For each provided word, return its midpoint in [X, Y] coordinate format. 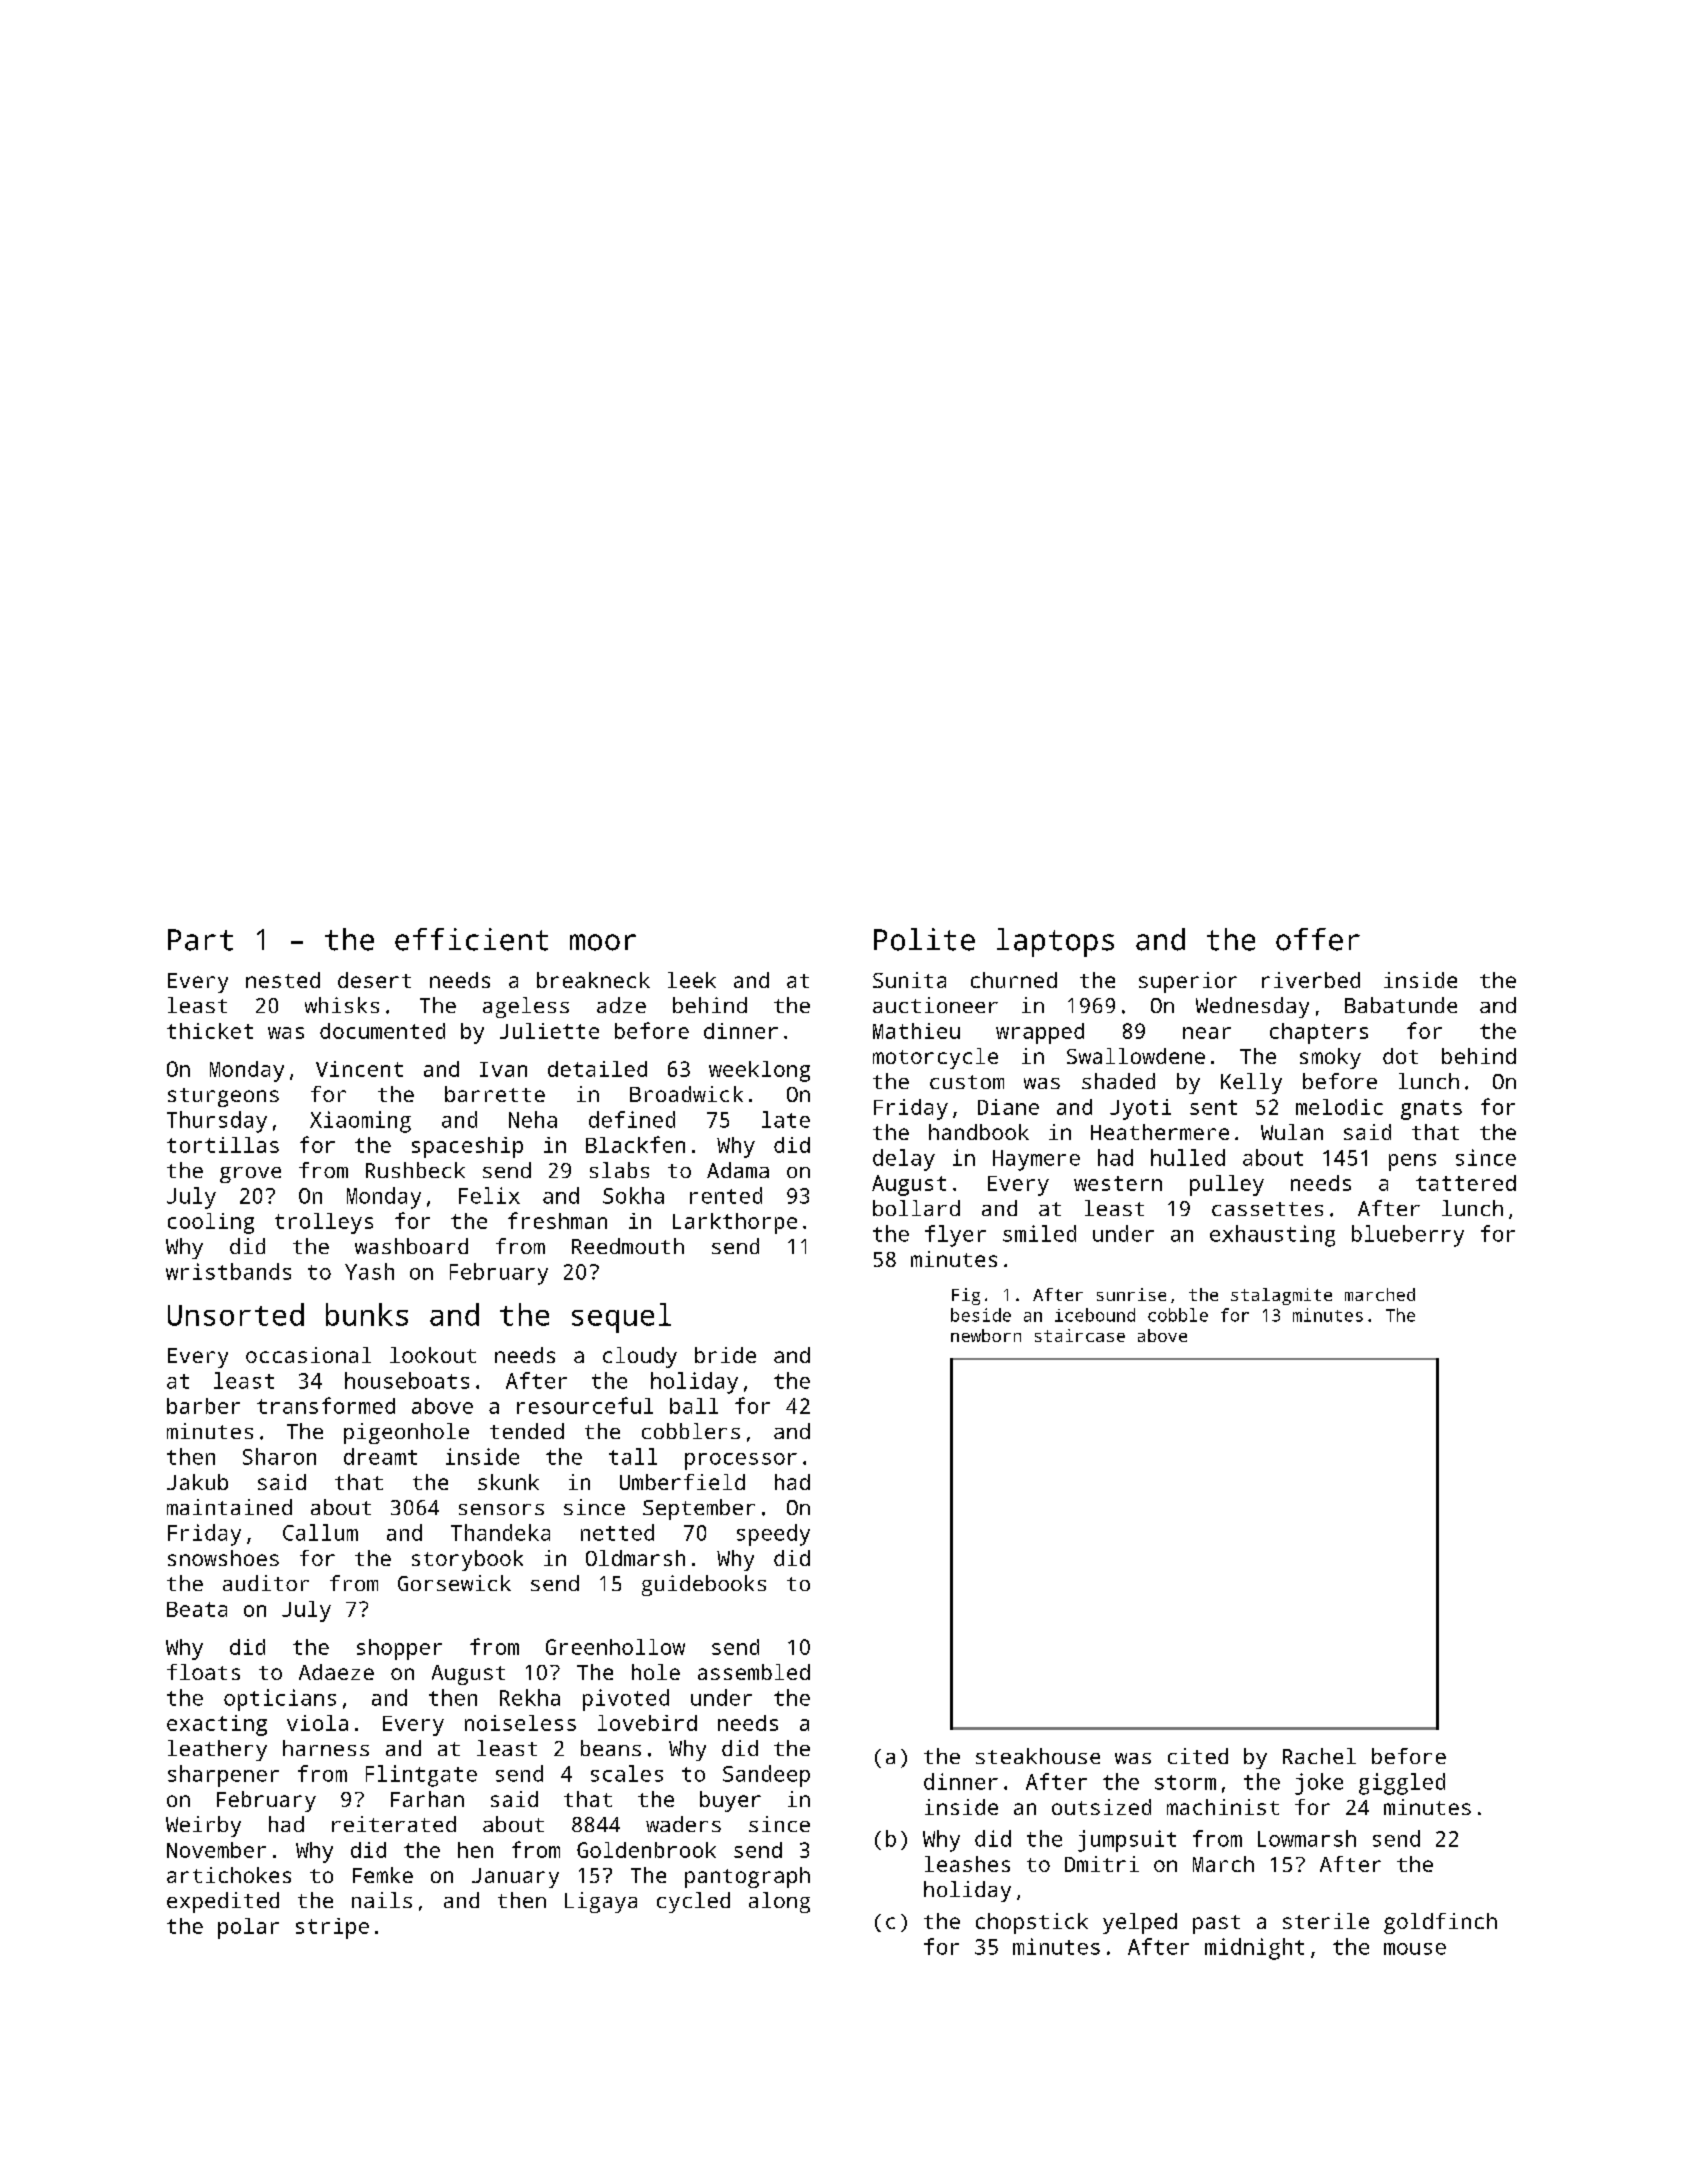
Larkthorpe [735, 1223]
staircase [1080, 1335]
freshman [557, 1220]
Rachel [1319, 1756]
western [1118, 1183]
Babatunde [1401, 1005]
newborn [986, 1335]
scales [627, 1773]
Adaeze [336, 1672]
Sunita [909, 980]
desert [374, 980]
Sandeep [766, 1776]
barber [203, 1406]
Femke [383, 1875]
